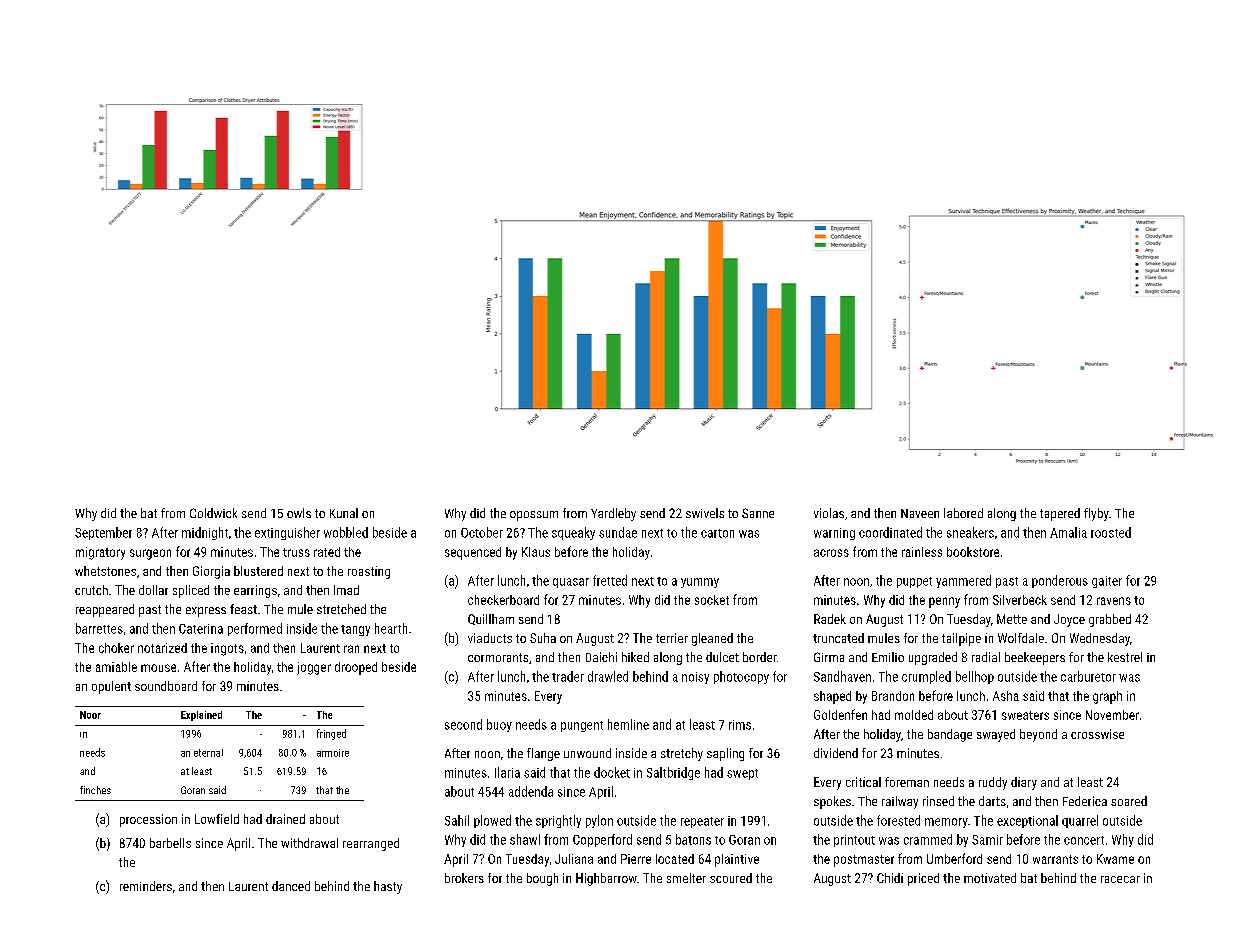 The image size is (1233, 952). I want to click on swayed, so click(996, 735).
